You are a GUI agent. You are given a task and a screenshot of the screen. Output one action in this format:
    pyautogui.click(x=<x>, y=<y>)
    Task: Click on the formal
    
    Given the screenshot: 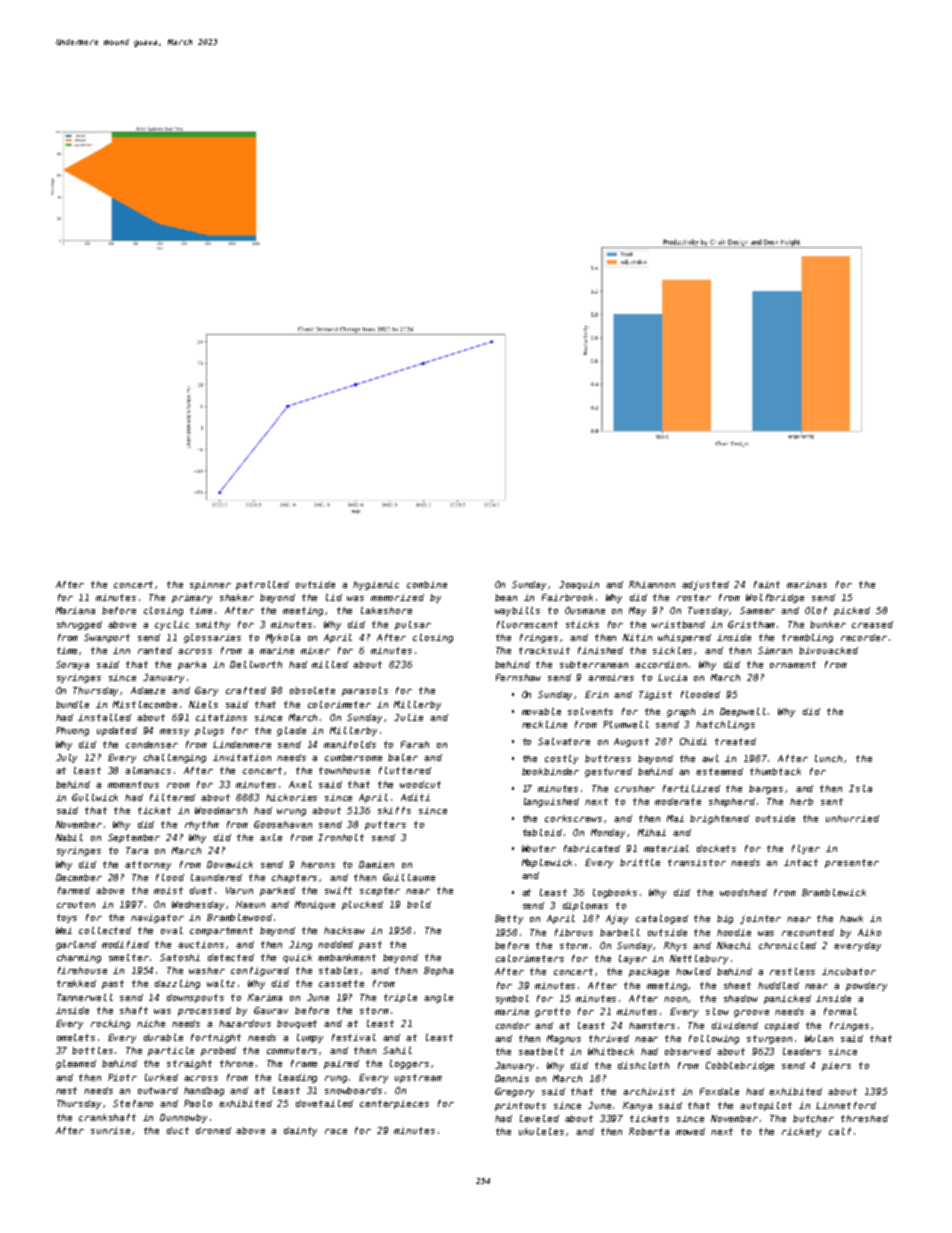 What is the action you would take?
    pyautogui.click(x=840, y=1011)
